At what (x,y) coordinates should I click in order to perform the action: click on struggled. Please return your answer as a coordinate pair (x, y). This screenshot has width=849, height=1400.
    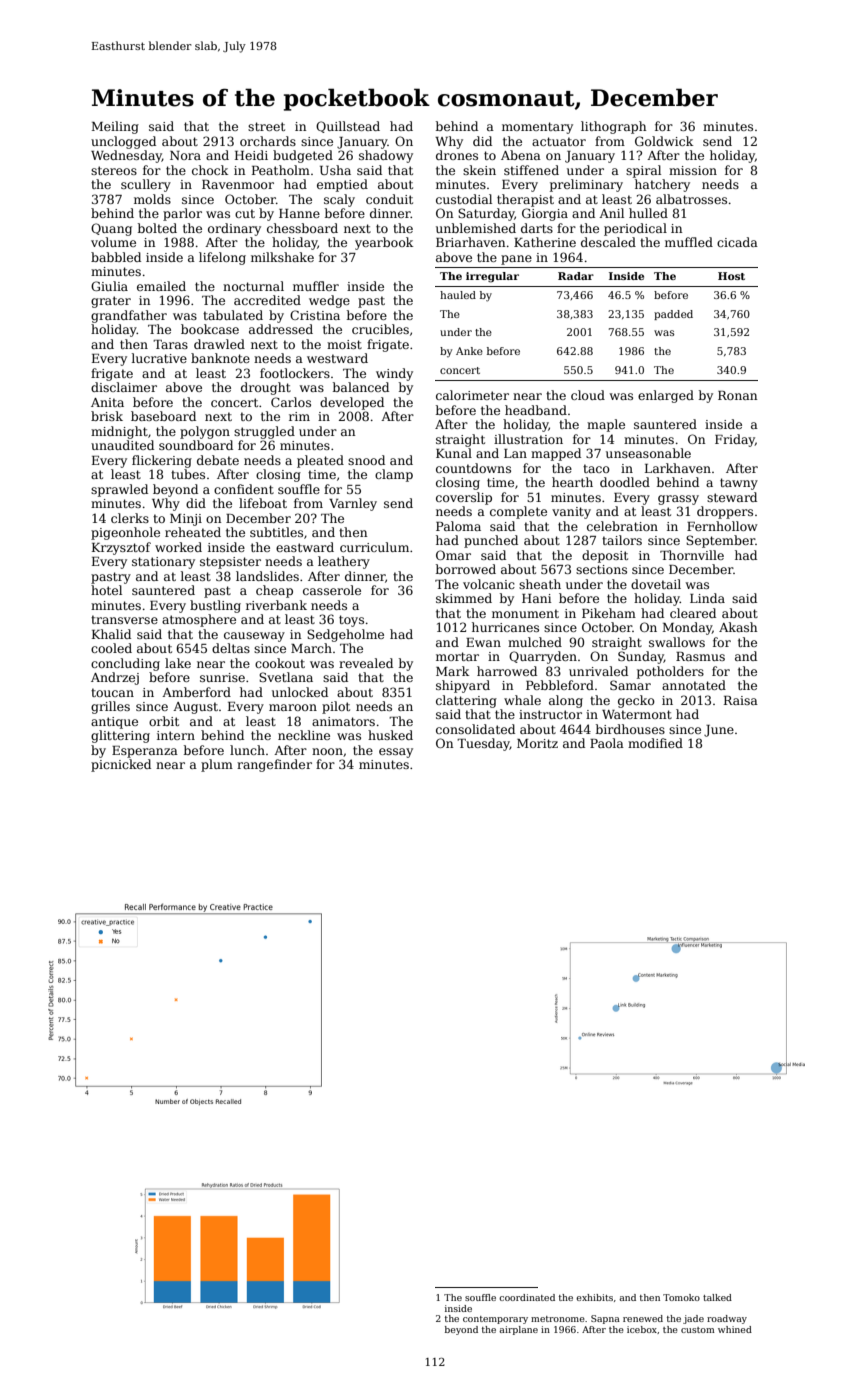
    Looking at the image, I should click on (264, 432).
